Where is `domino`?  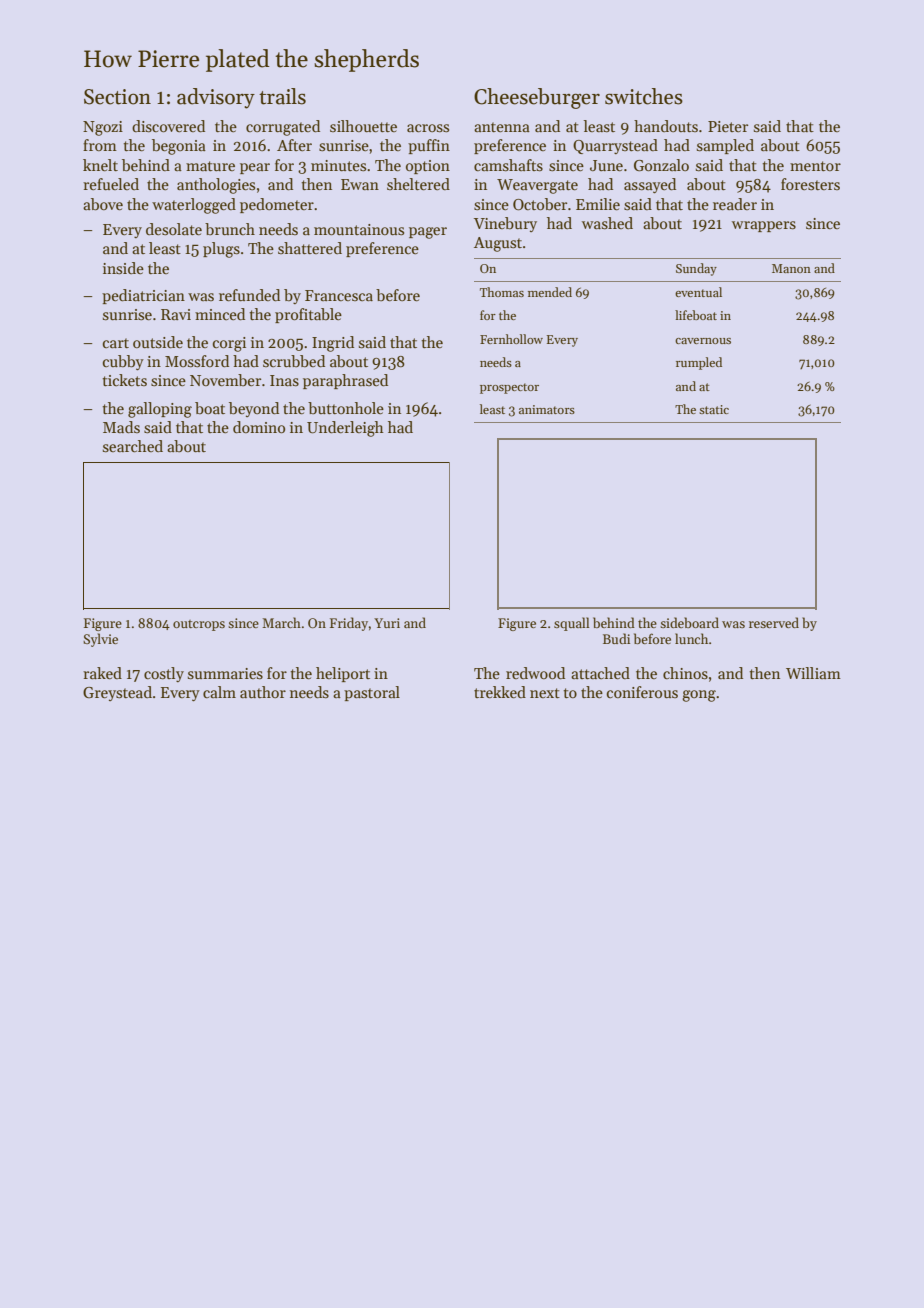 domino is located at coordinates (259, 427).
